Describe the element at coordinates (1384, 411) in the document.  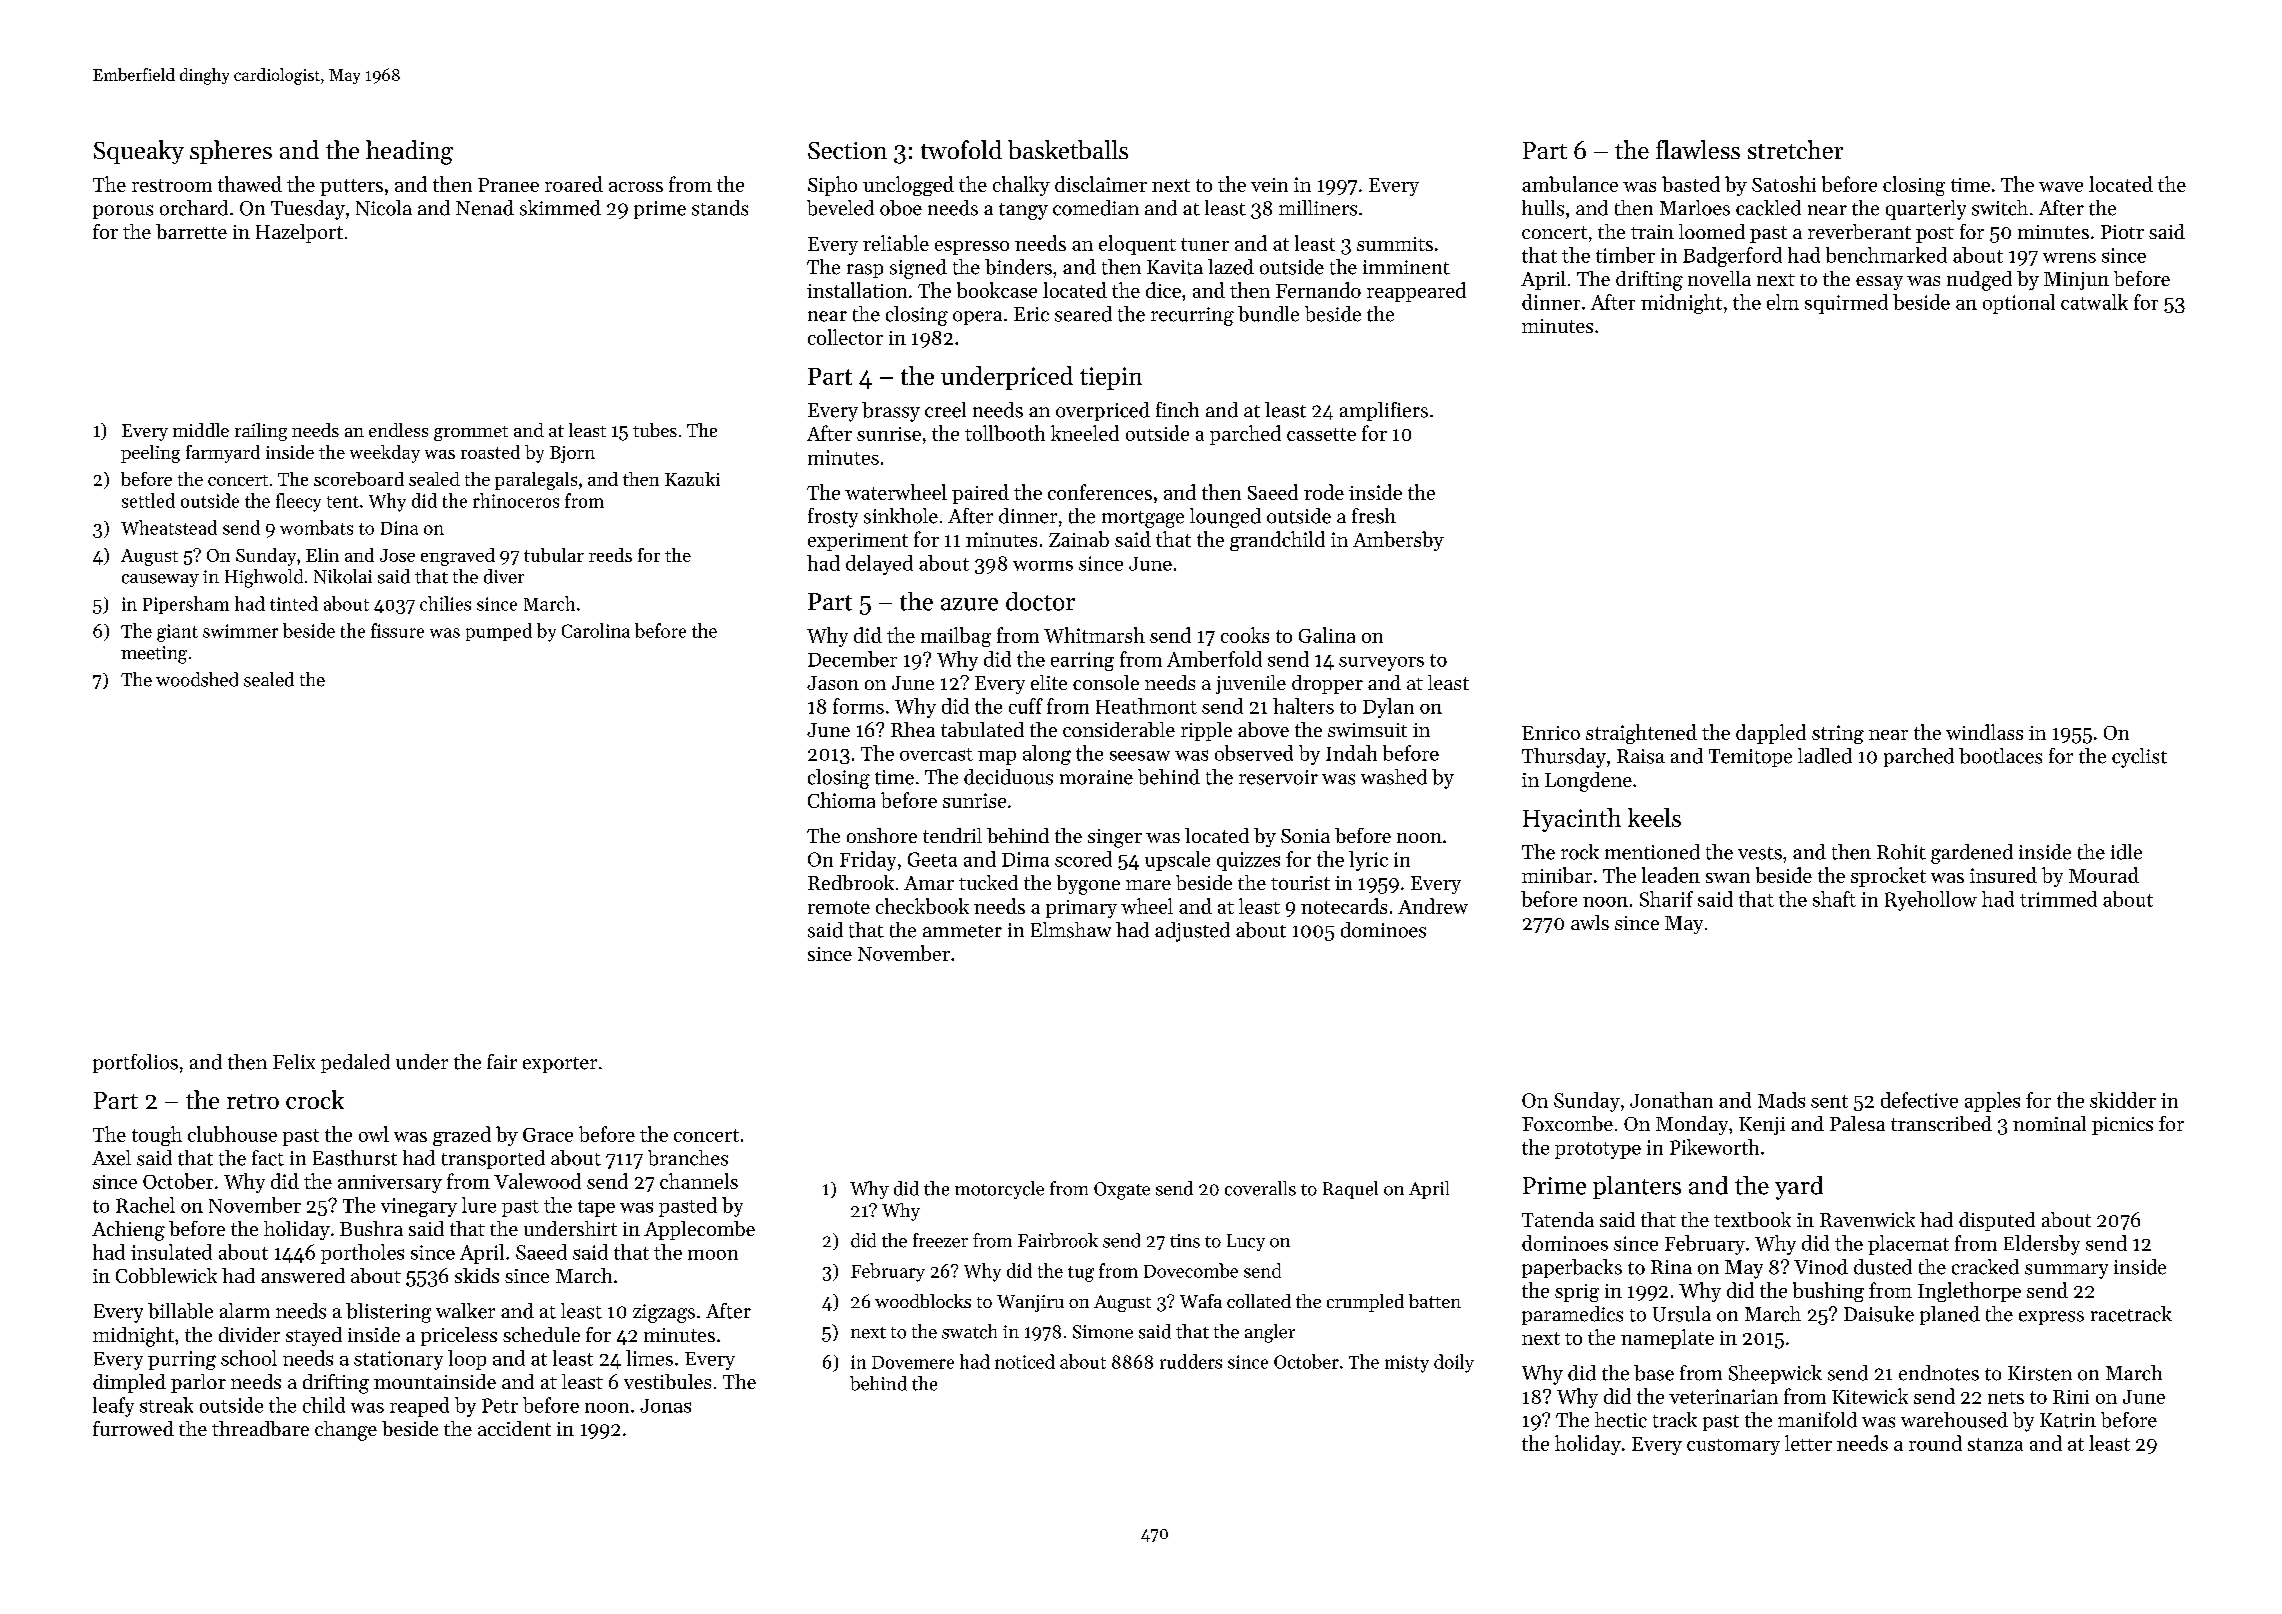
I see `amplifiers` at that location.
